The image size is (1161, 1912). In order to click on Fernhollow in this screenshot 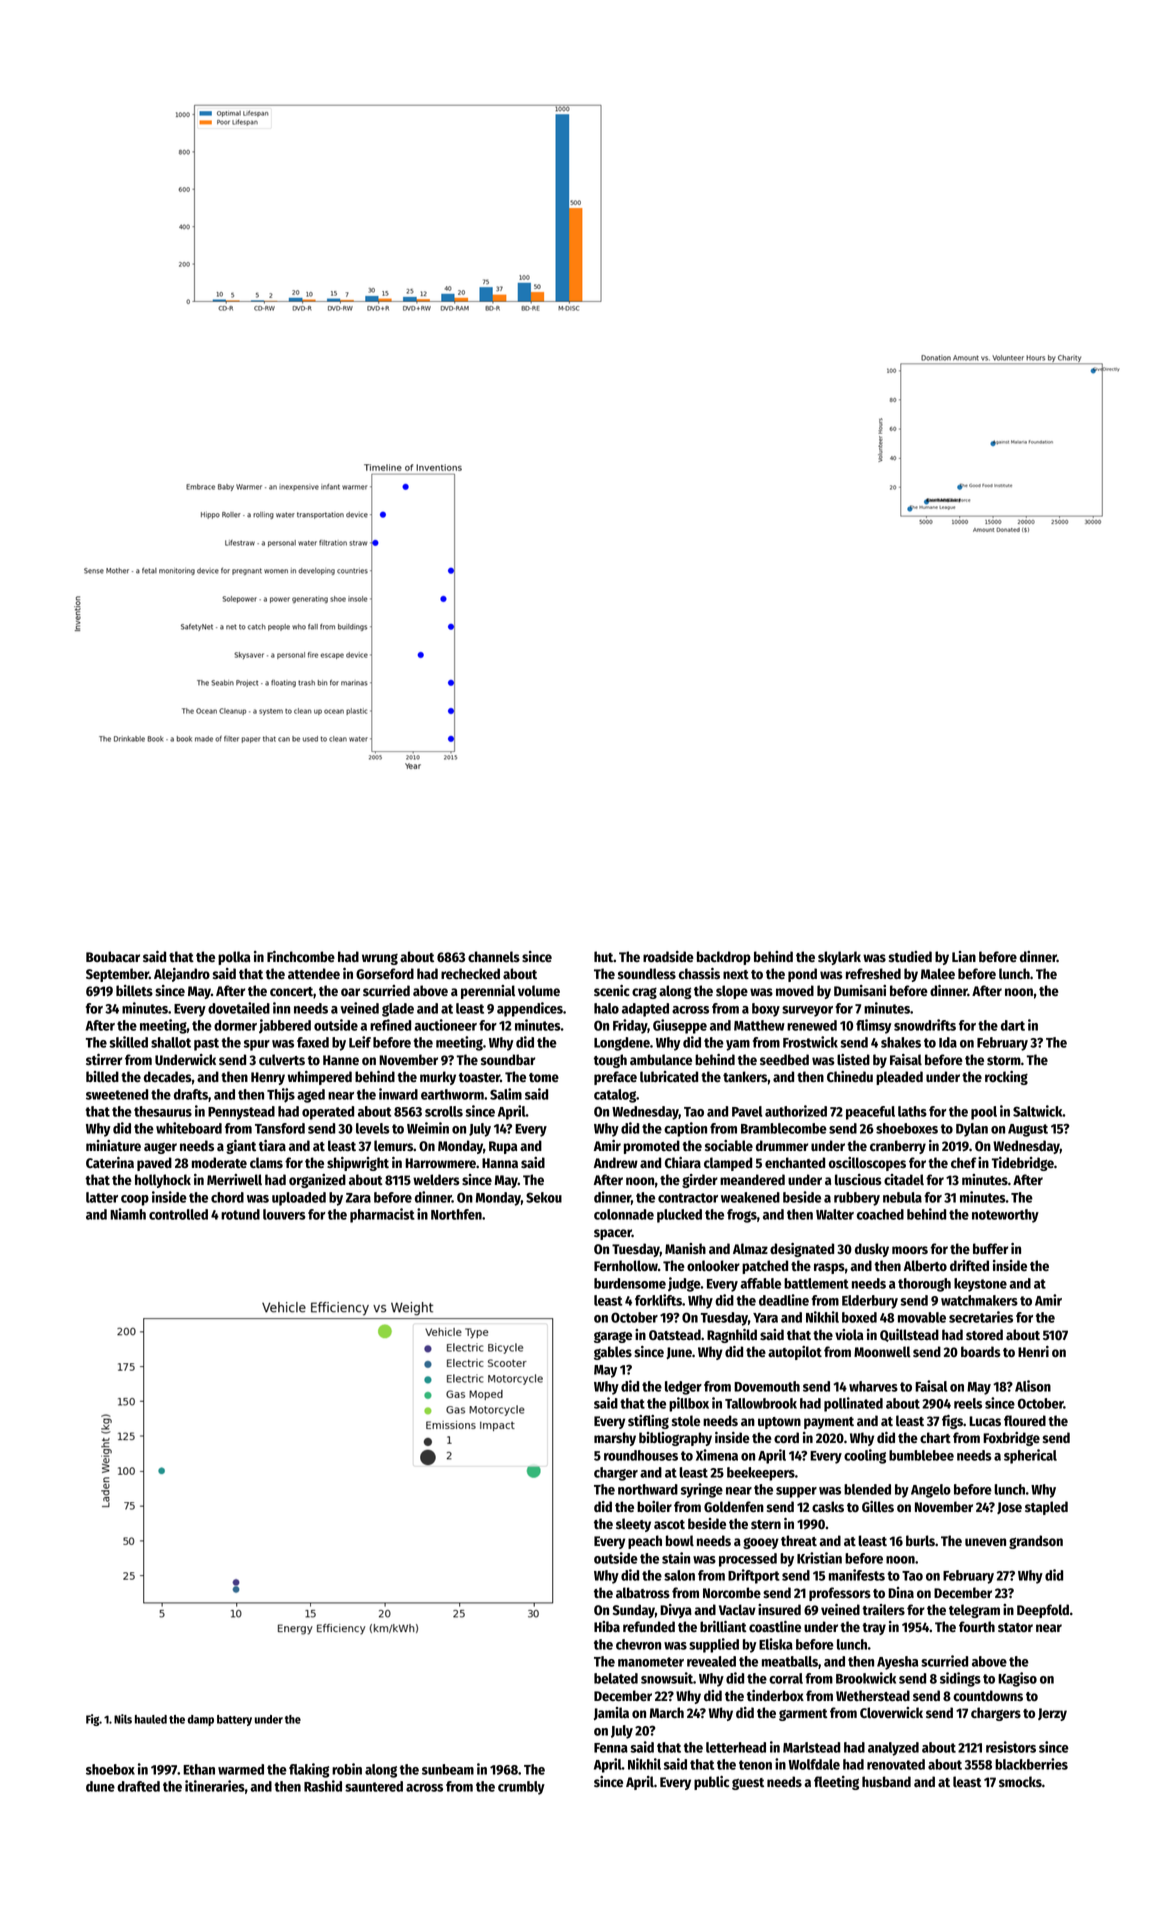, I will do `click(626, 1266)`.
